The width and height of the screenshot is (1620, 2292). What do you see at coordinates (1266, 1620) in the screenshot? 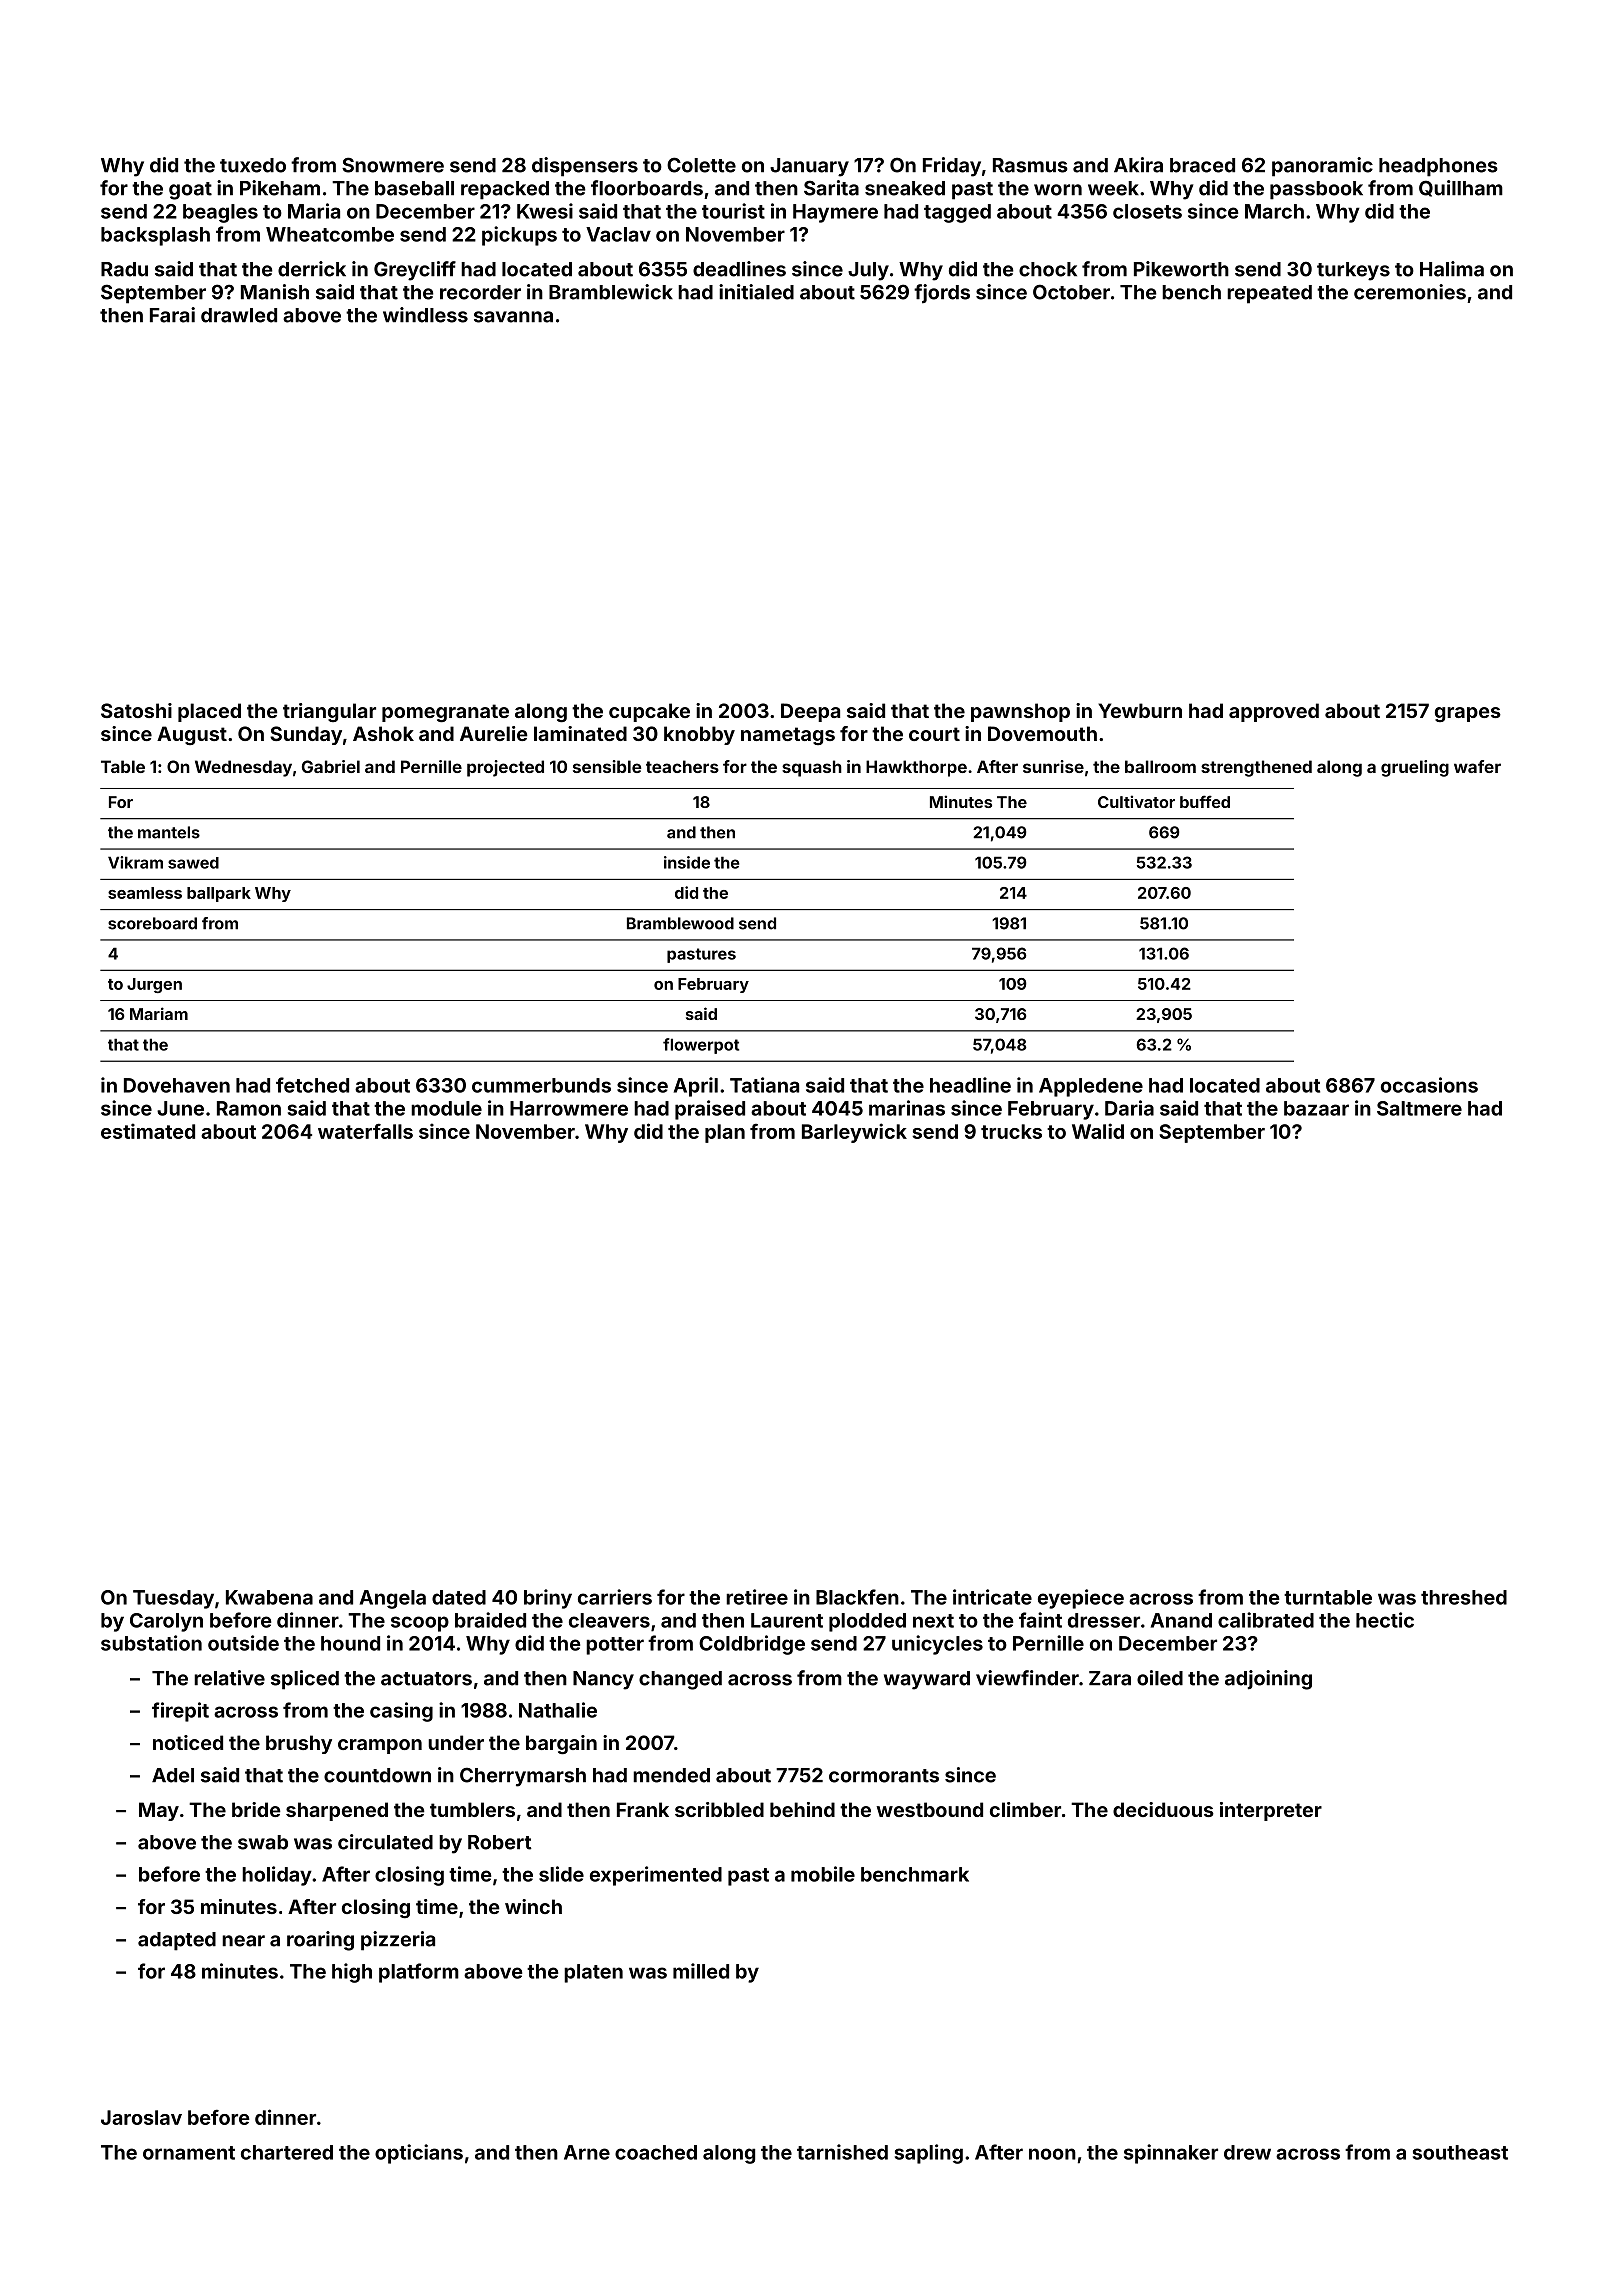
I see `calibrated` at bounding box center [1266, 1620].
